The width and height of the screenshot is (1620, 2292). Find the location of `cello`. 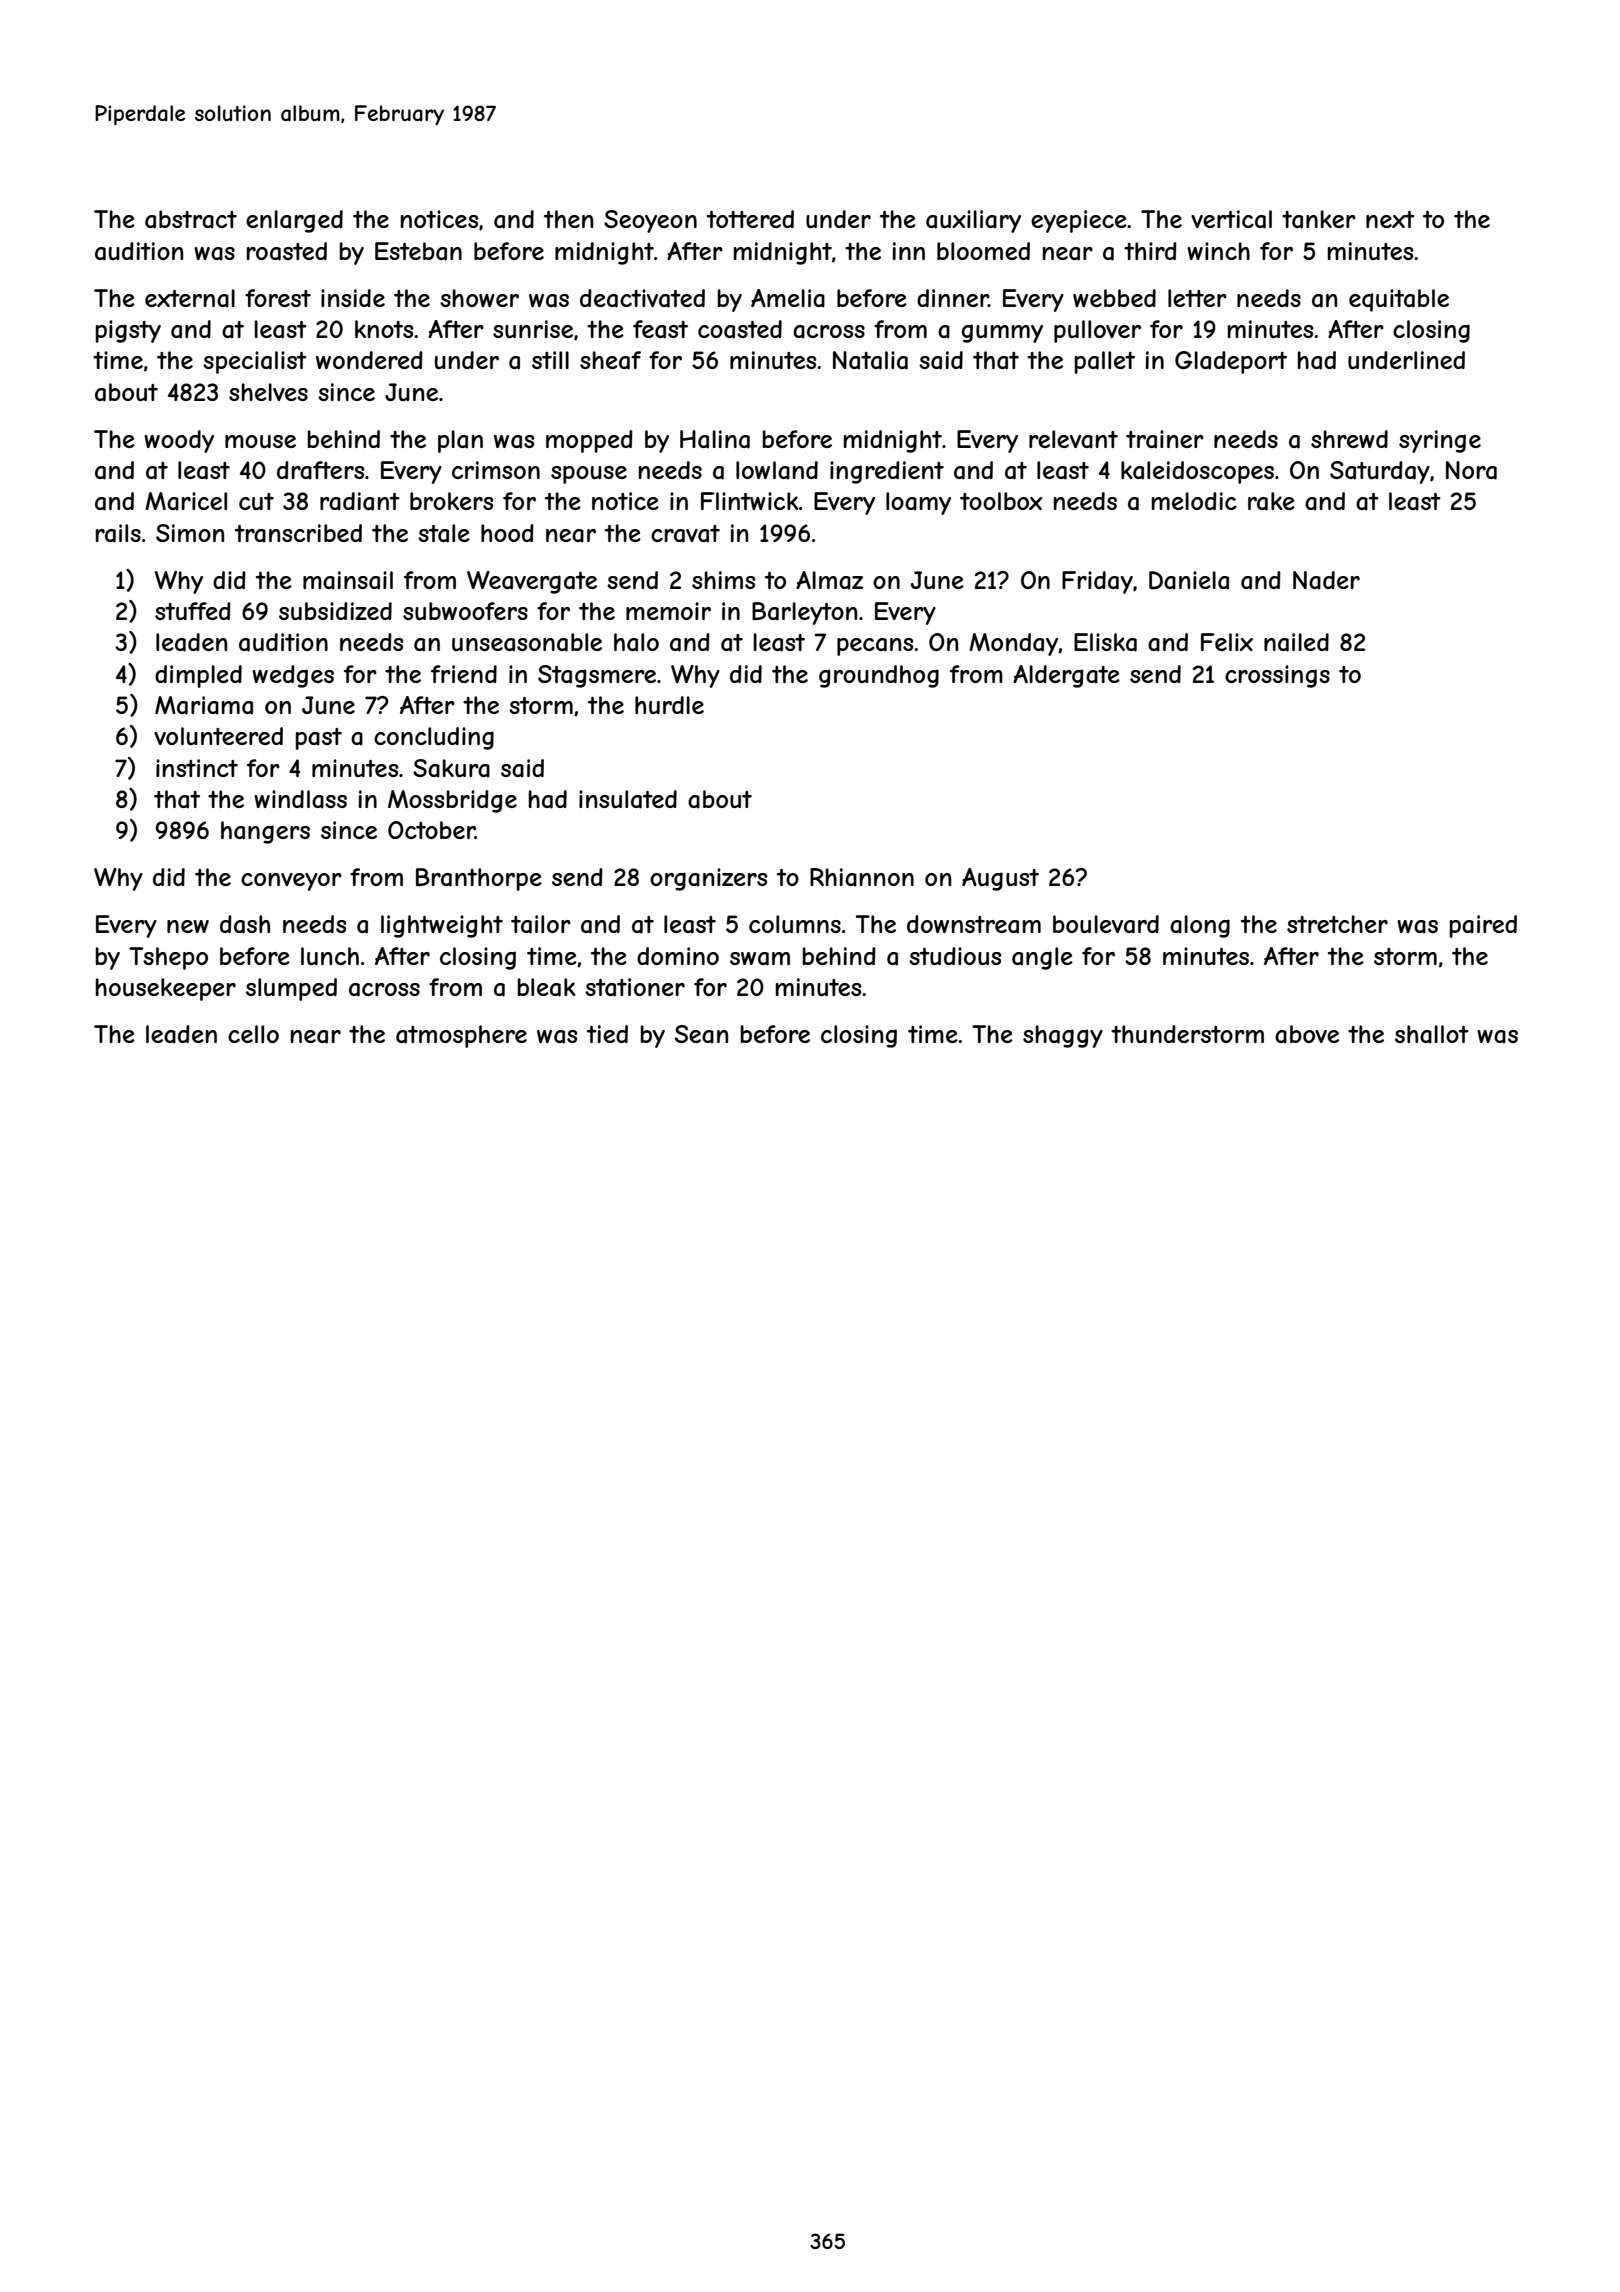

cello is located at coordinates (253, 1034).
